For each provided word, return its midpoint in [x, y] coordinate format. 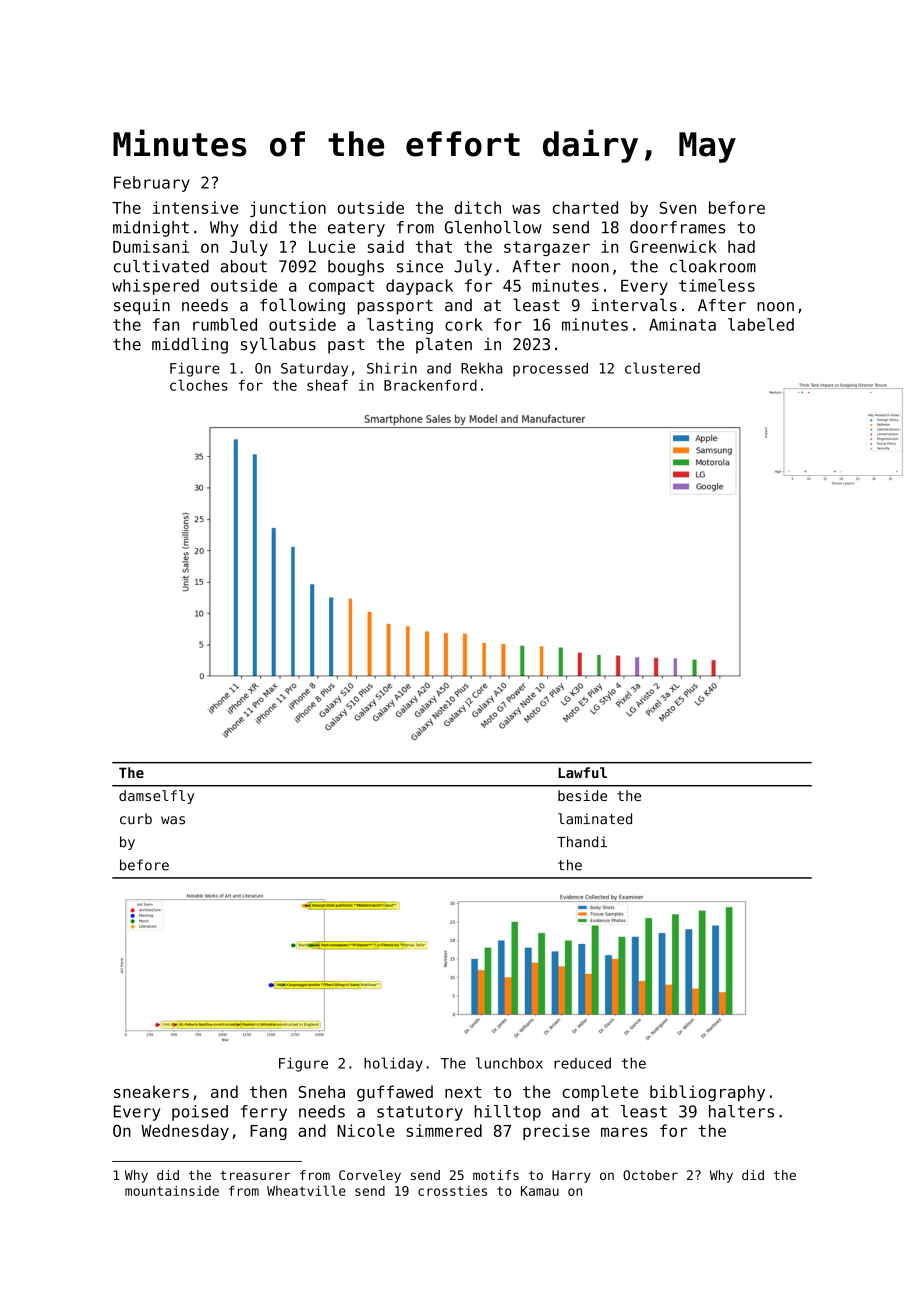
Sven [678, 207]
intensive [195, 207]
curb [136, 819]
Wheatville [306, 1190]
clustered [662, 368]
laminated [595, 819]
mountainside [172, 1191]
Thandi [582, 842]
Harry [571, 1176]
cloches [199, 385]
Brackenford [430, 385]
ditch [477, 207]
